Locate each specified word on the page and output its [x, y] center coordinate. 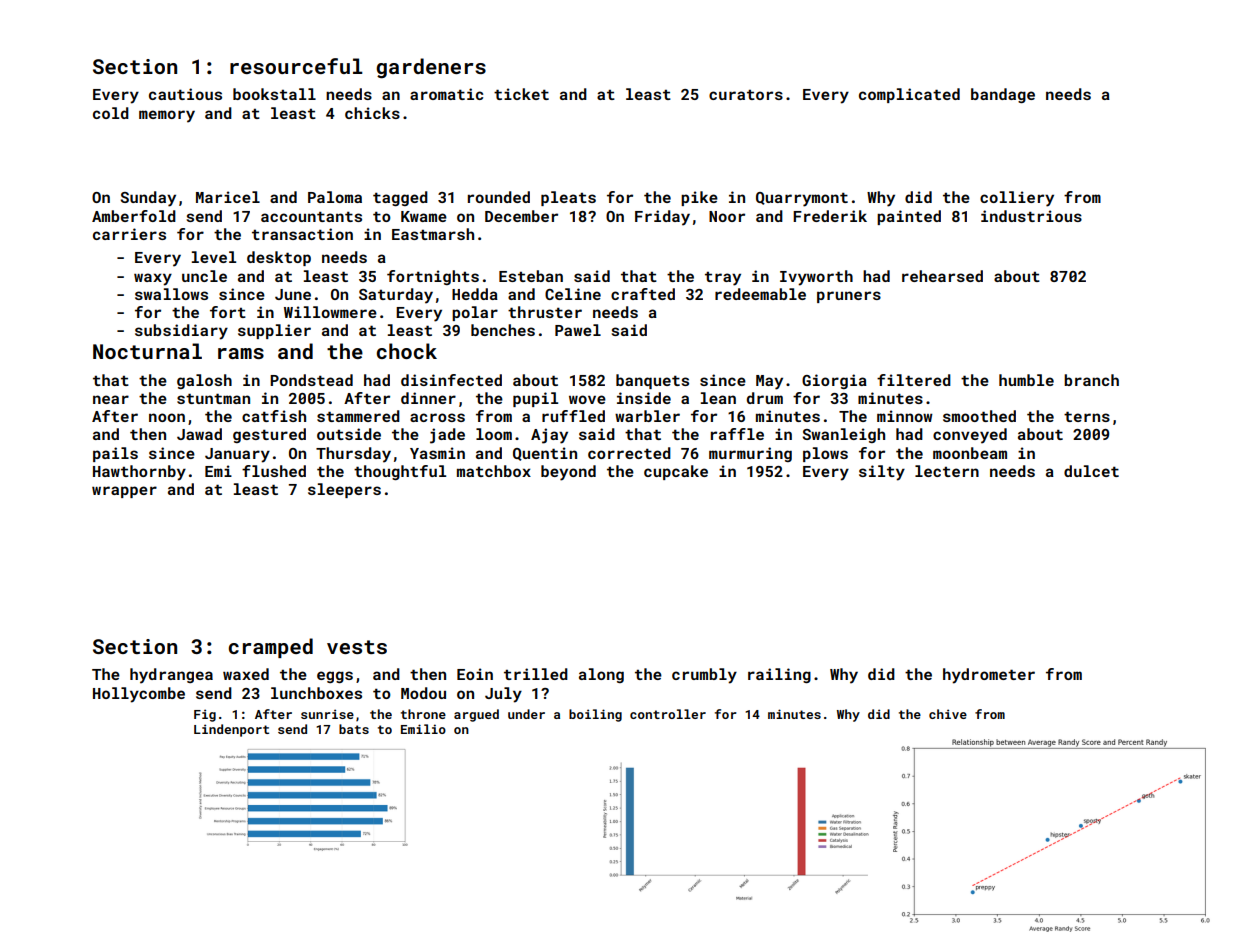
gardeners [431, 68]
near [111, 399]
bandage [1003, 95]
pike [699, 198]
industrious [1031, 216]
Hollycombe [139, 695]
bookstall [274, 94]
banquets [652, 381]
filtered [914, 380]
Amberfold [134, 216]
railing [779, 675]
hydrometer [989, 676]
